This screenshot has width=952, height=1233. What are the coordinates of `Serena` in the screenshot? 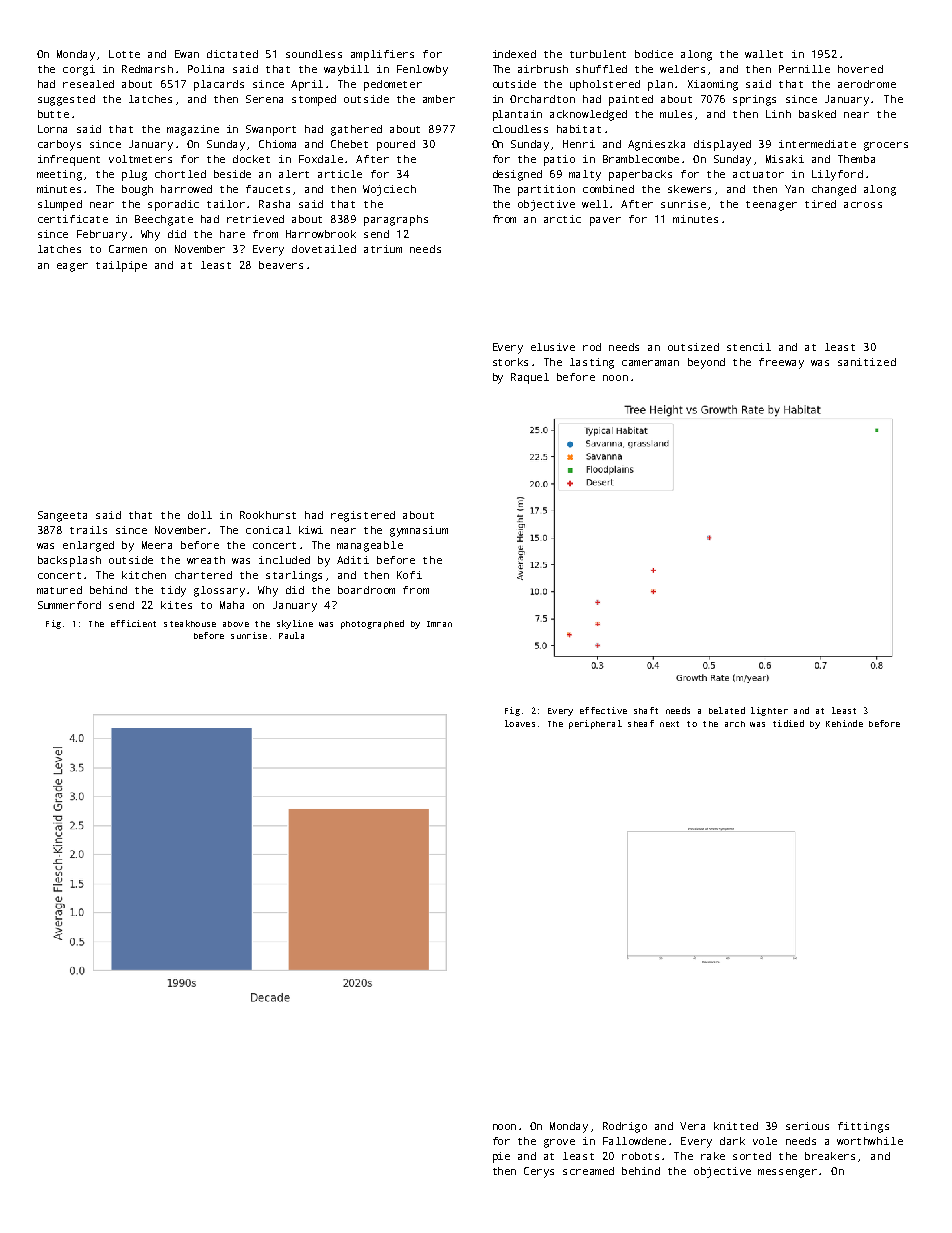 It's located at (264, 99).
